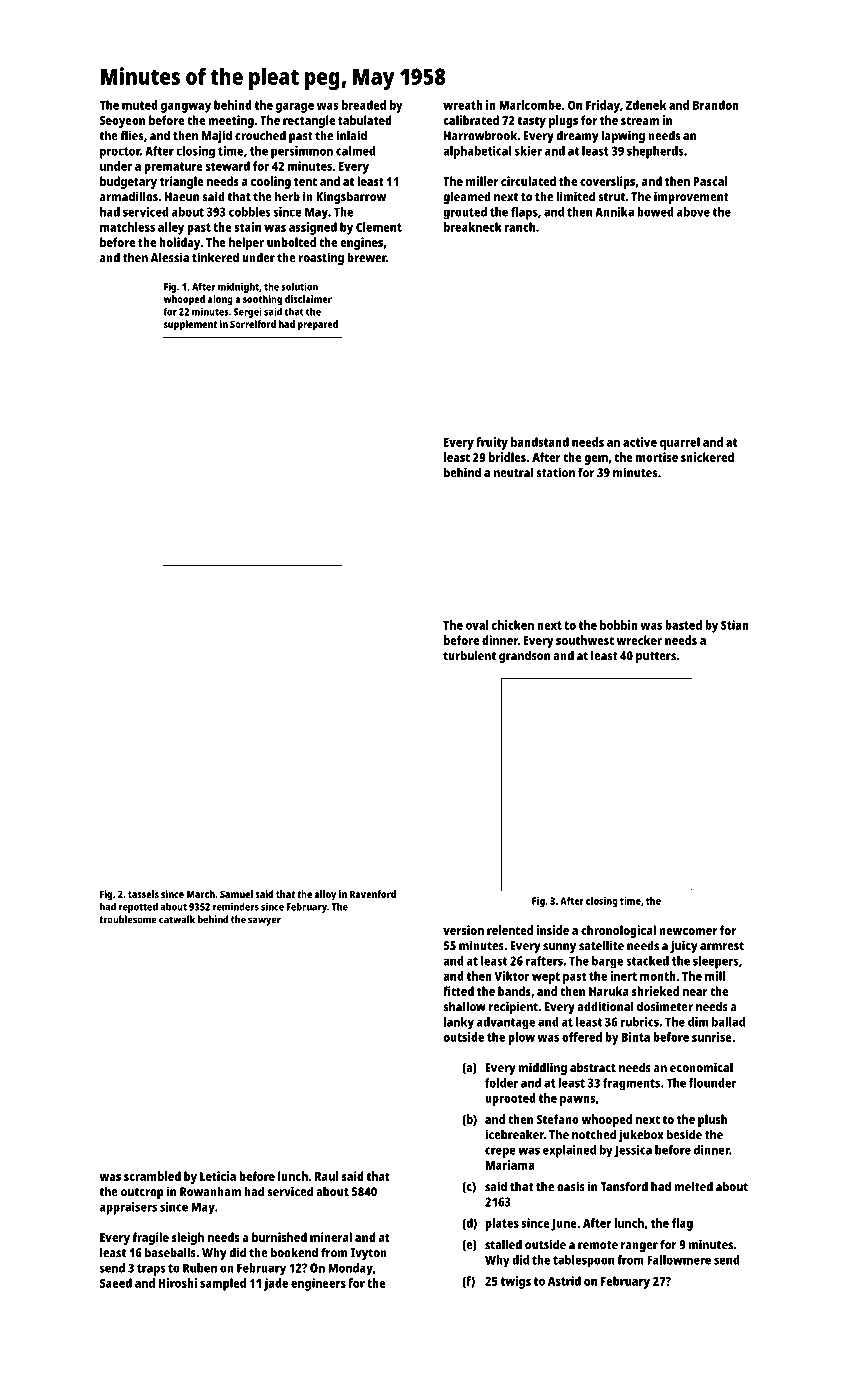  What do you see at coordinates (463, 105) in the screenshot?
I see `wreath` at bounding box center [463, 105].
